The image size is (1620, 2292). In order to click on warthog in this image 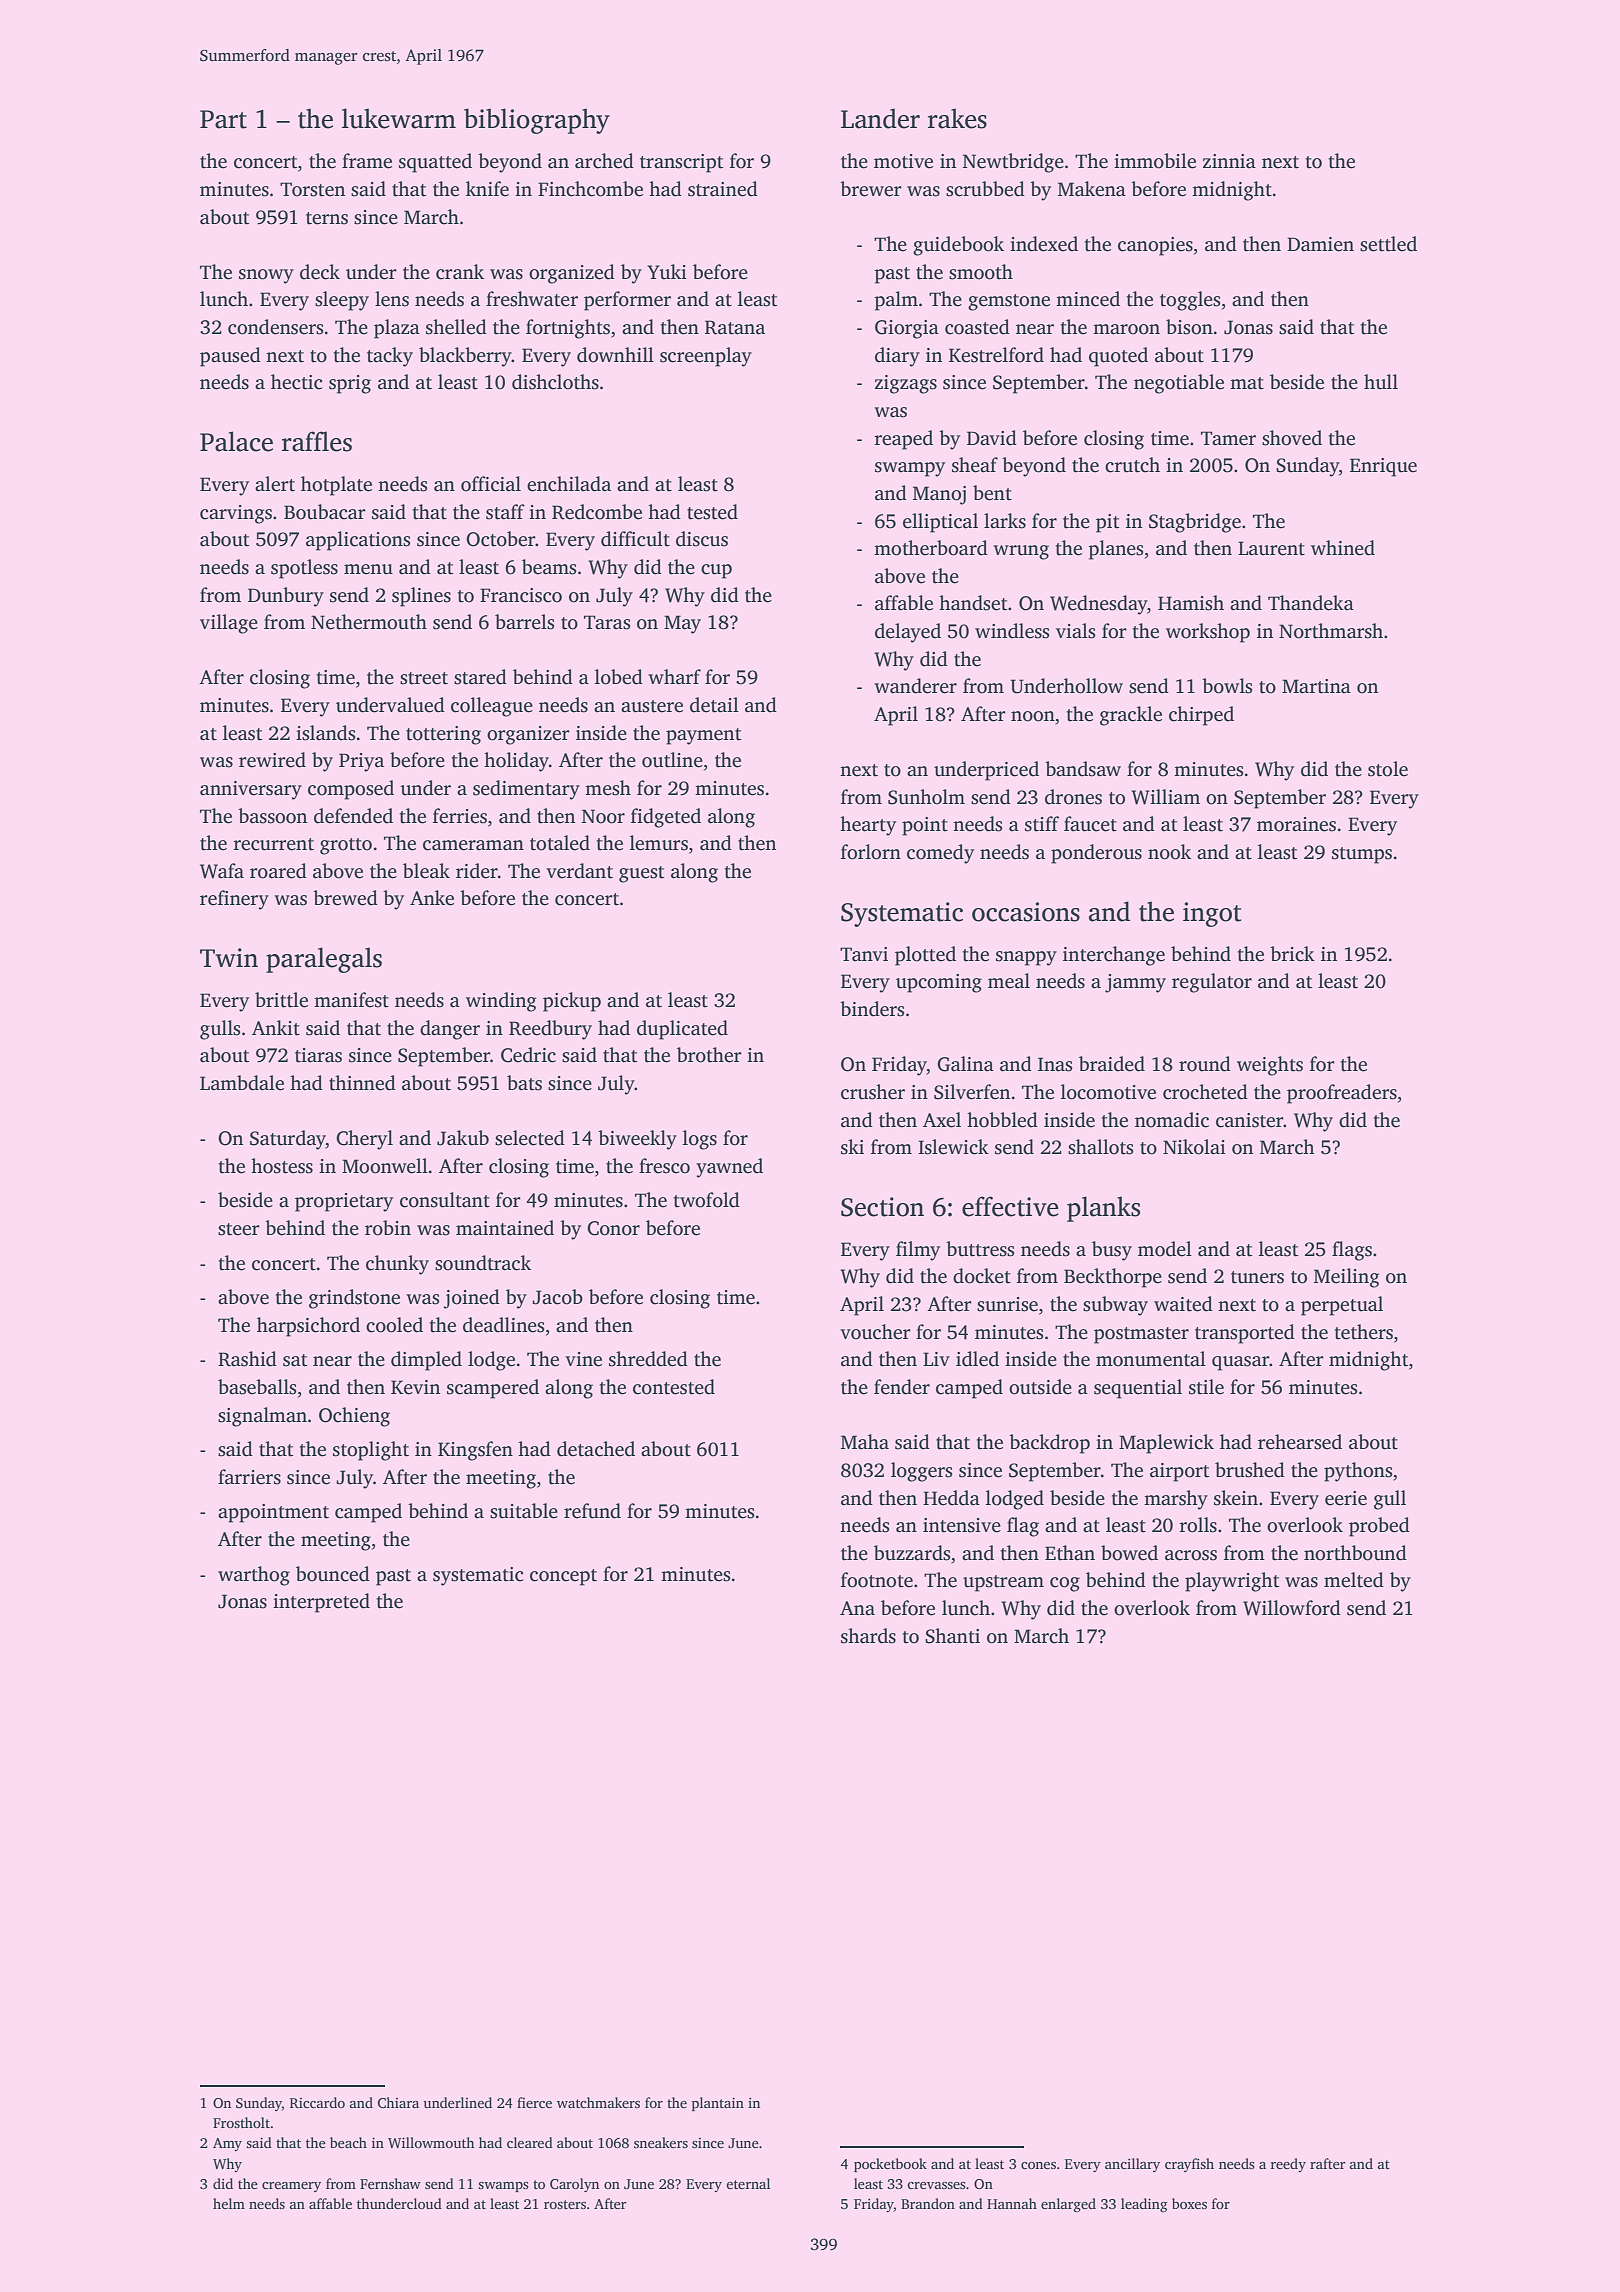, I will do `click(254, 1576)`.
